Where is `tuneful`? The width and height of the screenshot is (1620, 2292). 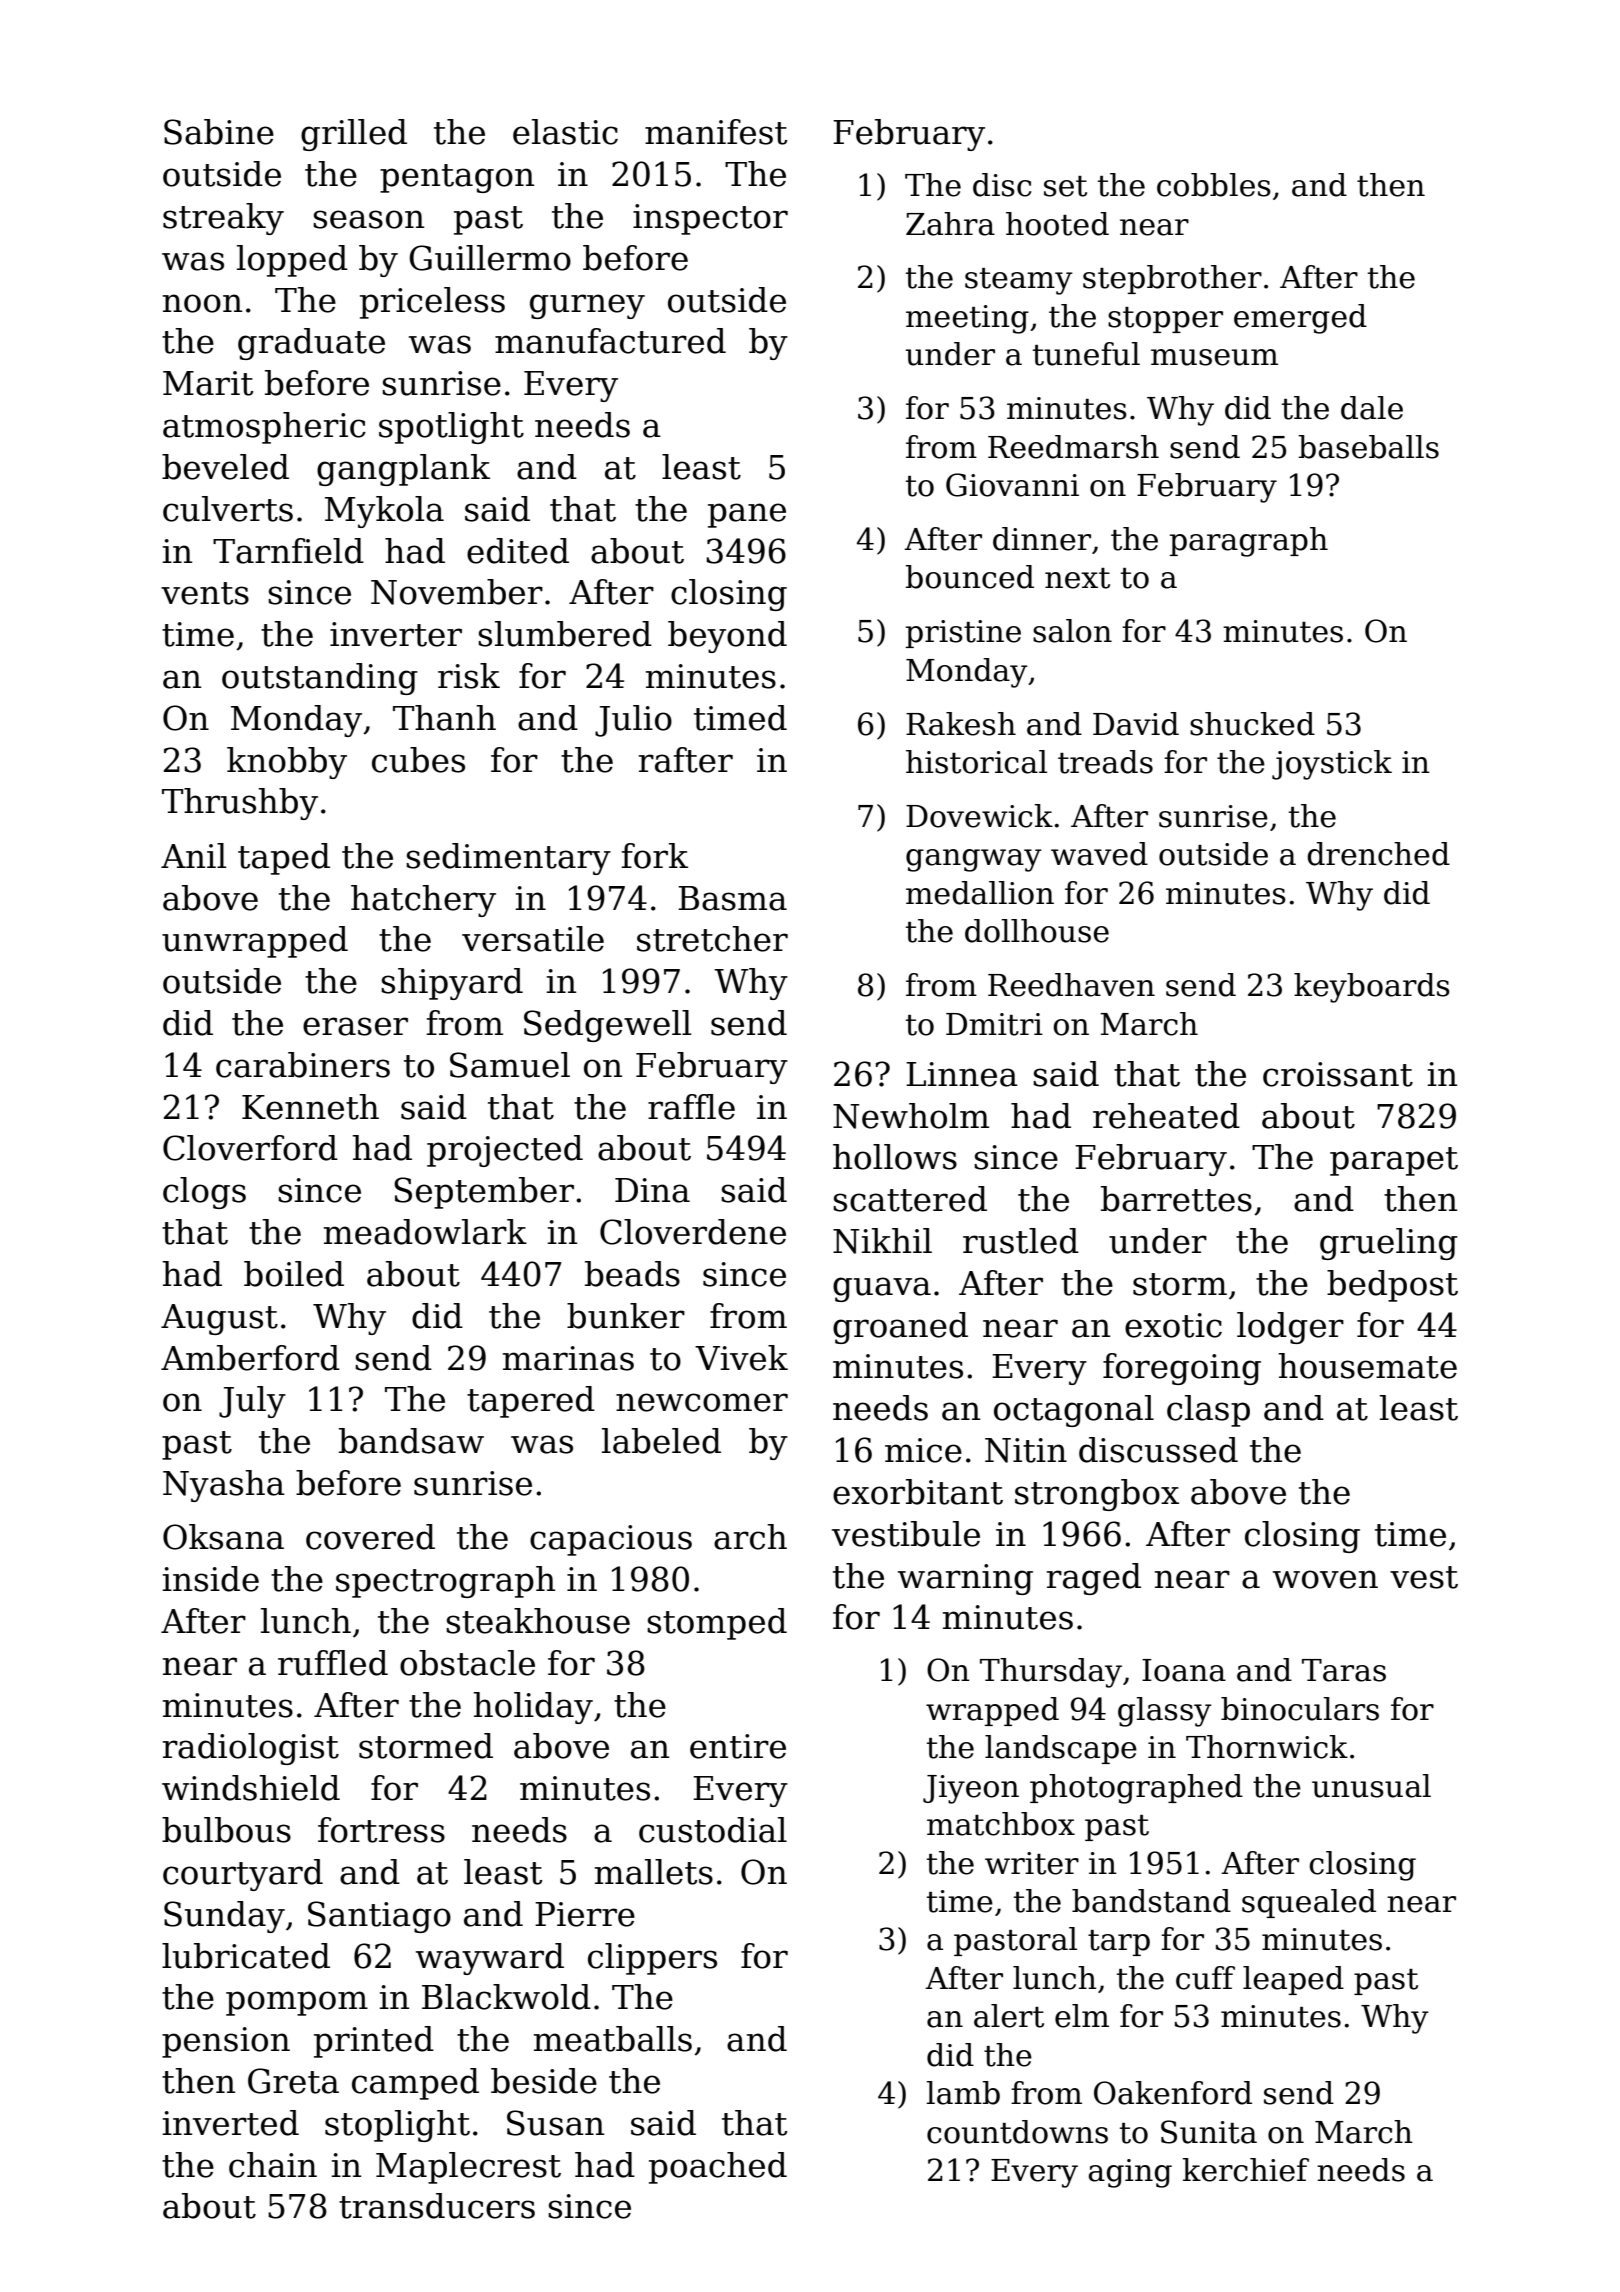
tuneful is located at coordinates (1086, 354).
